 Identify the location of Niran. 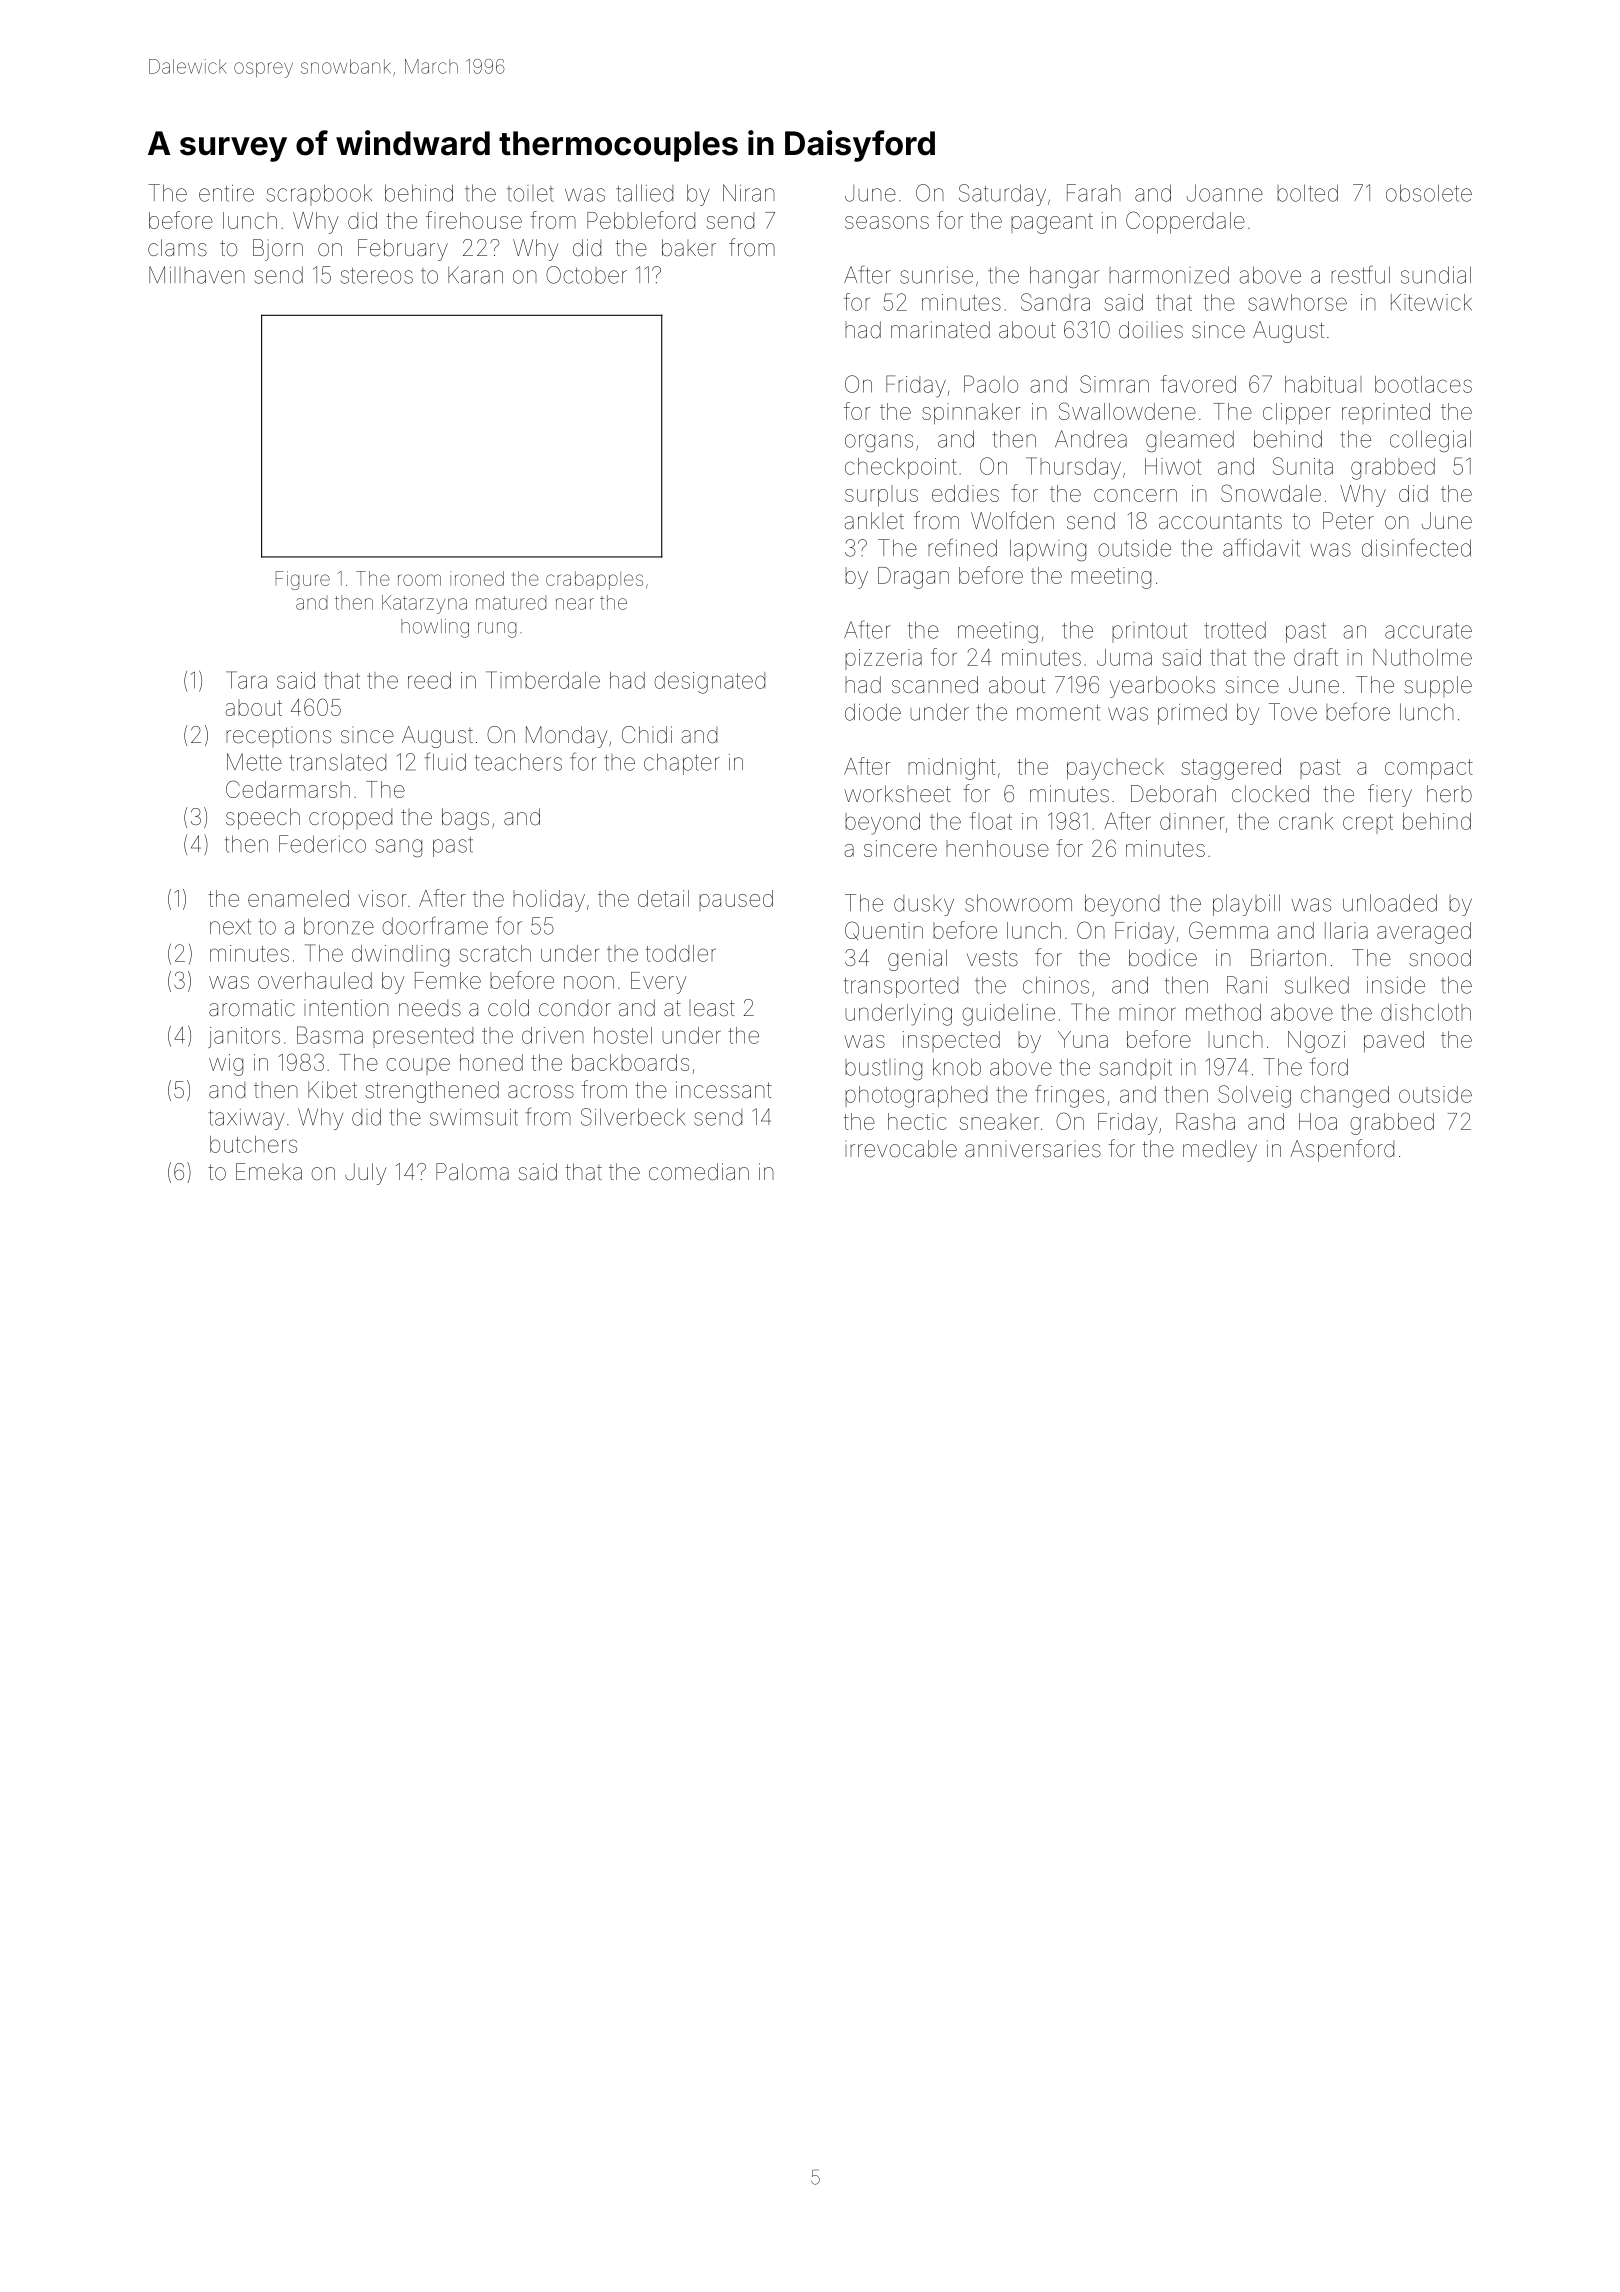
(749, 193).
